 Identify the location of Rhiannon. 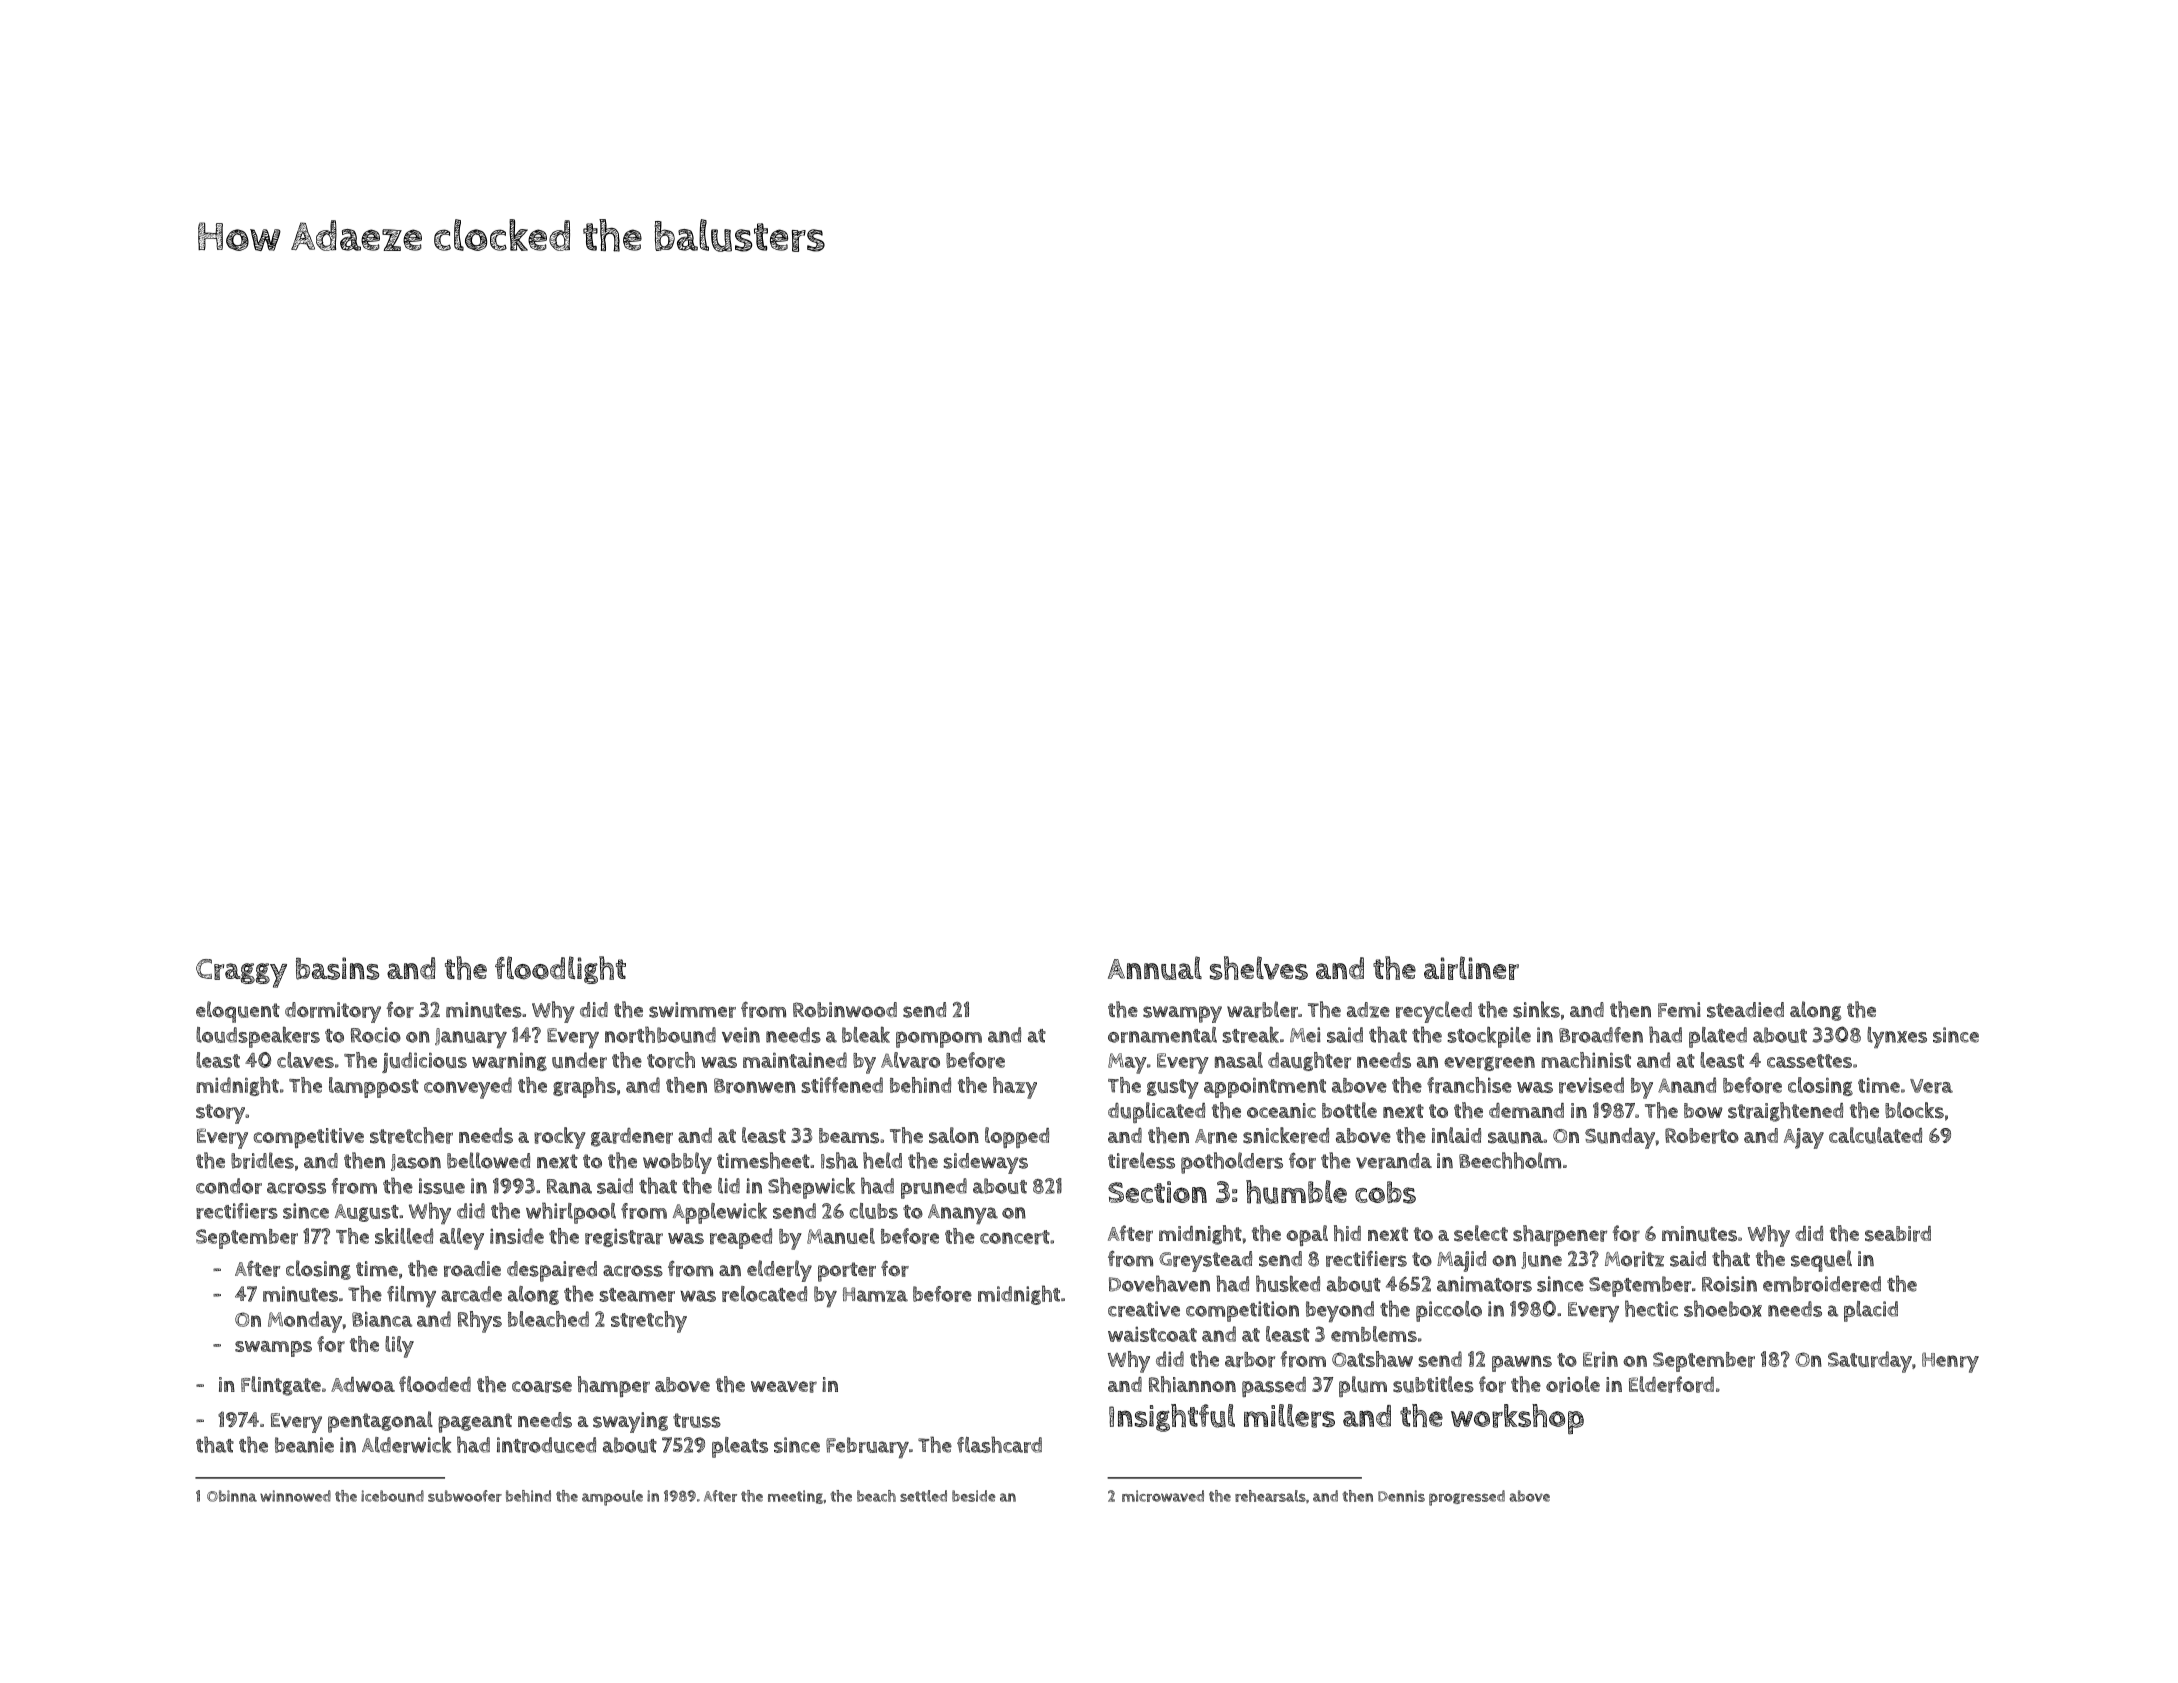
(1192, 1384).
